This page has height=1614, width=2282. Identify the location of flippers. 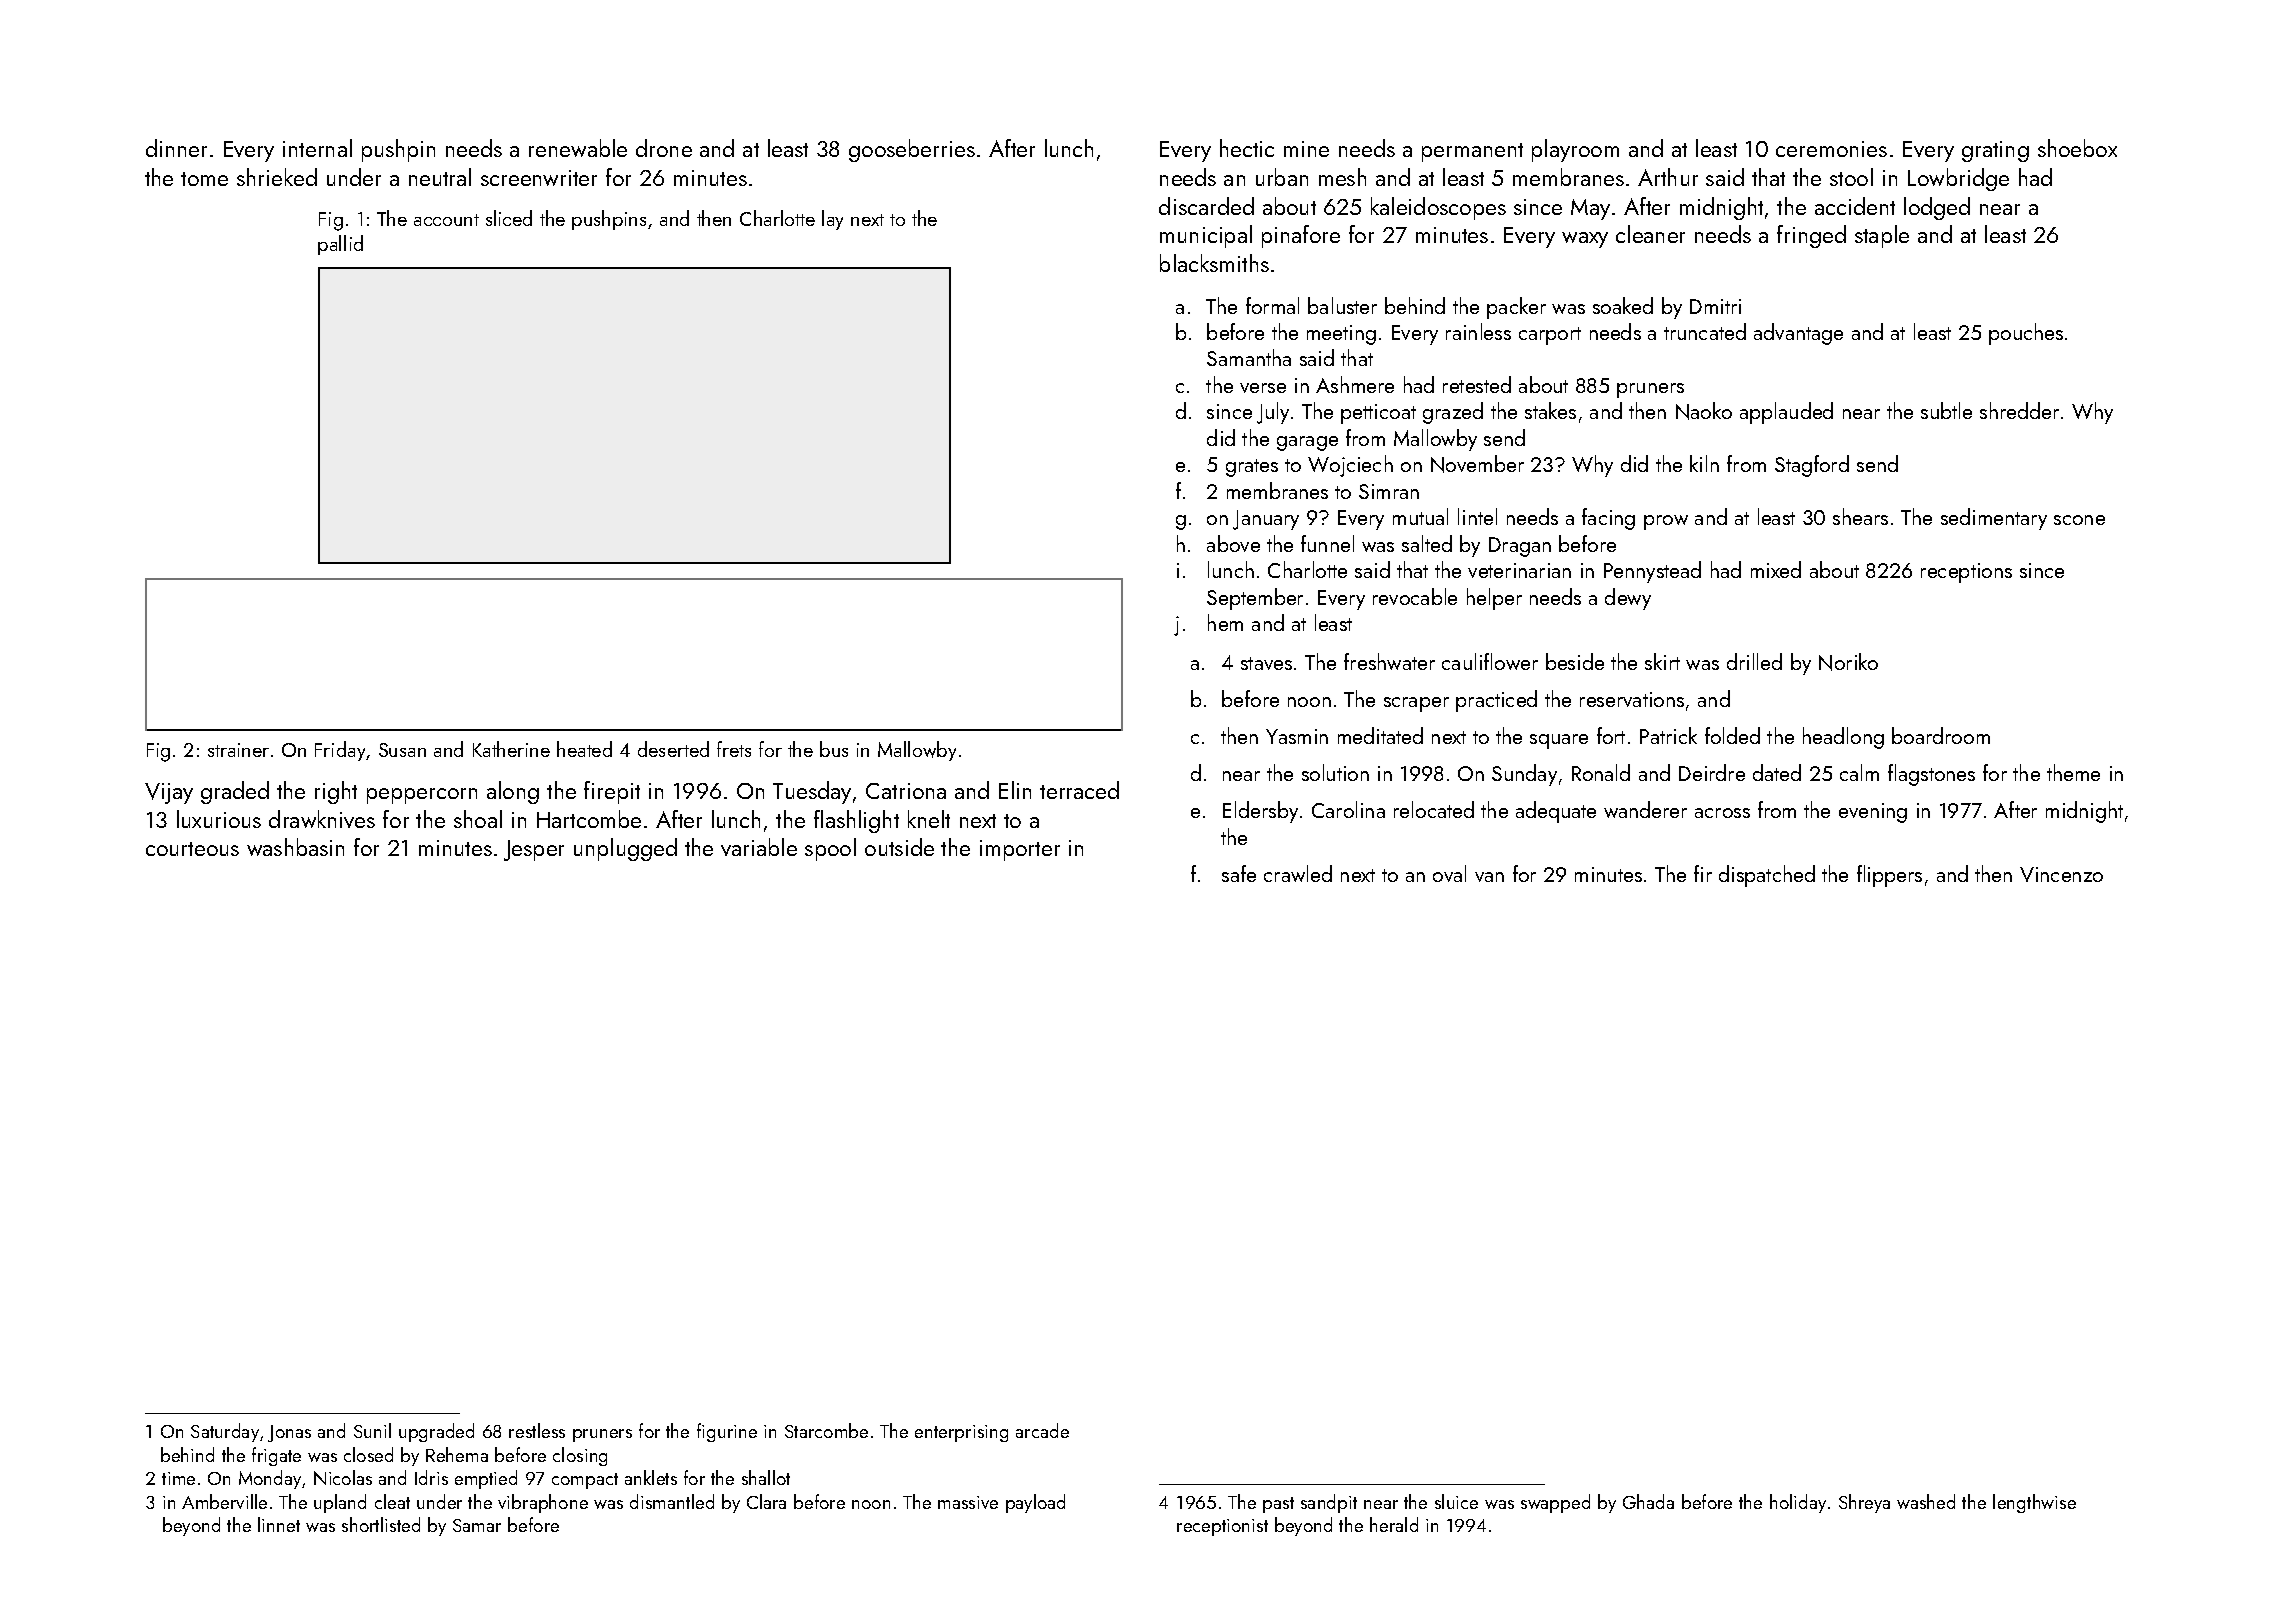
(1889, 876).
